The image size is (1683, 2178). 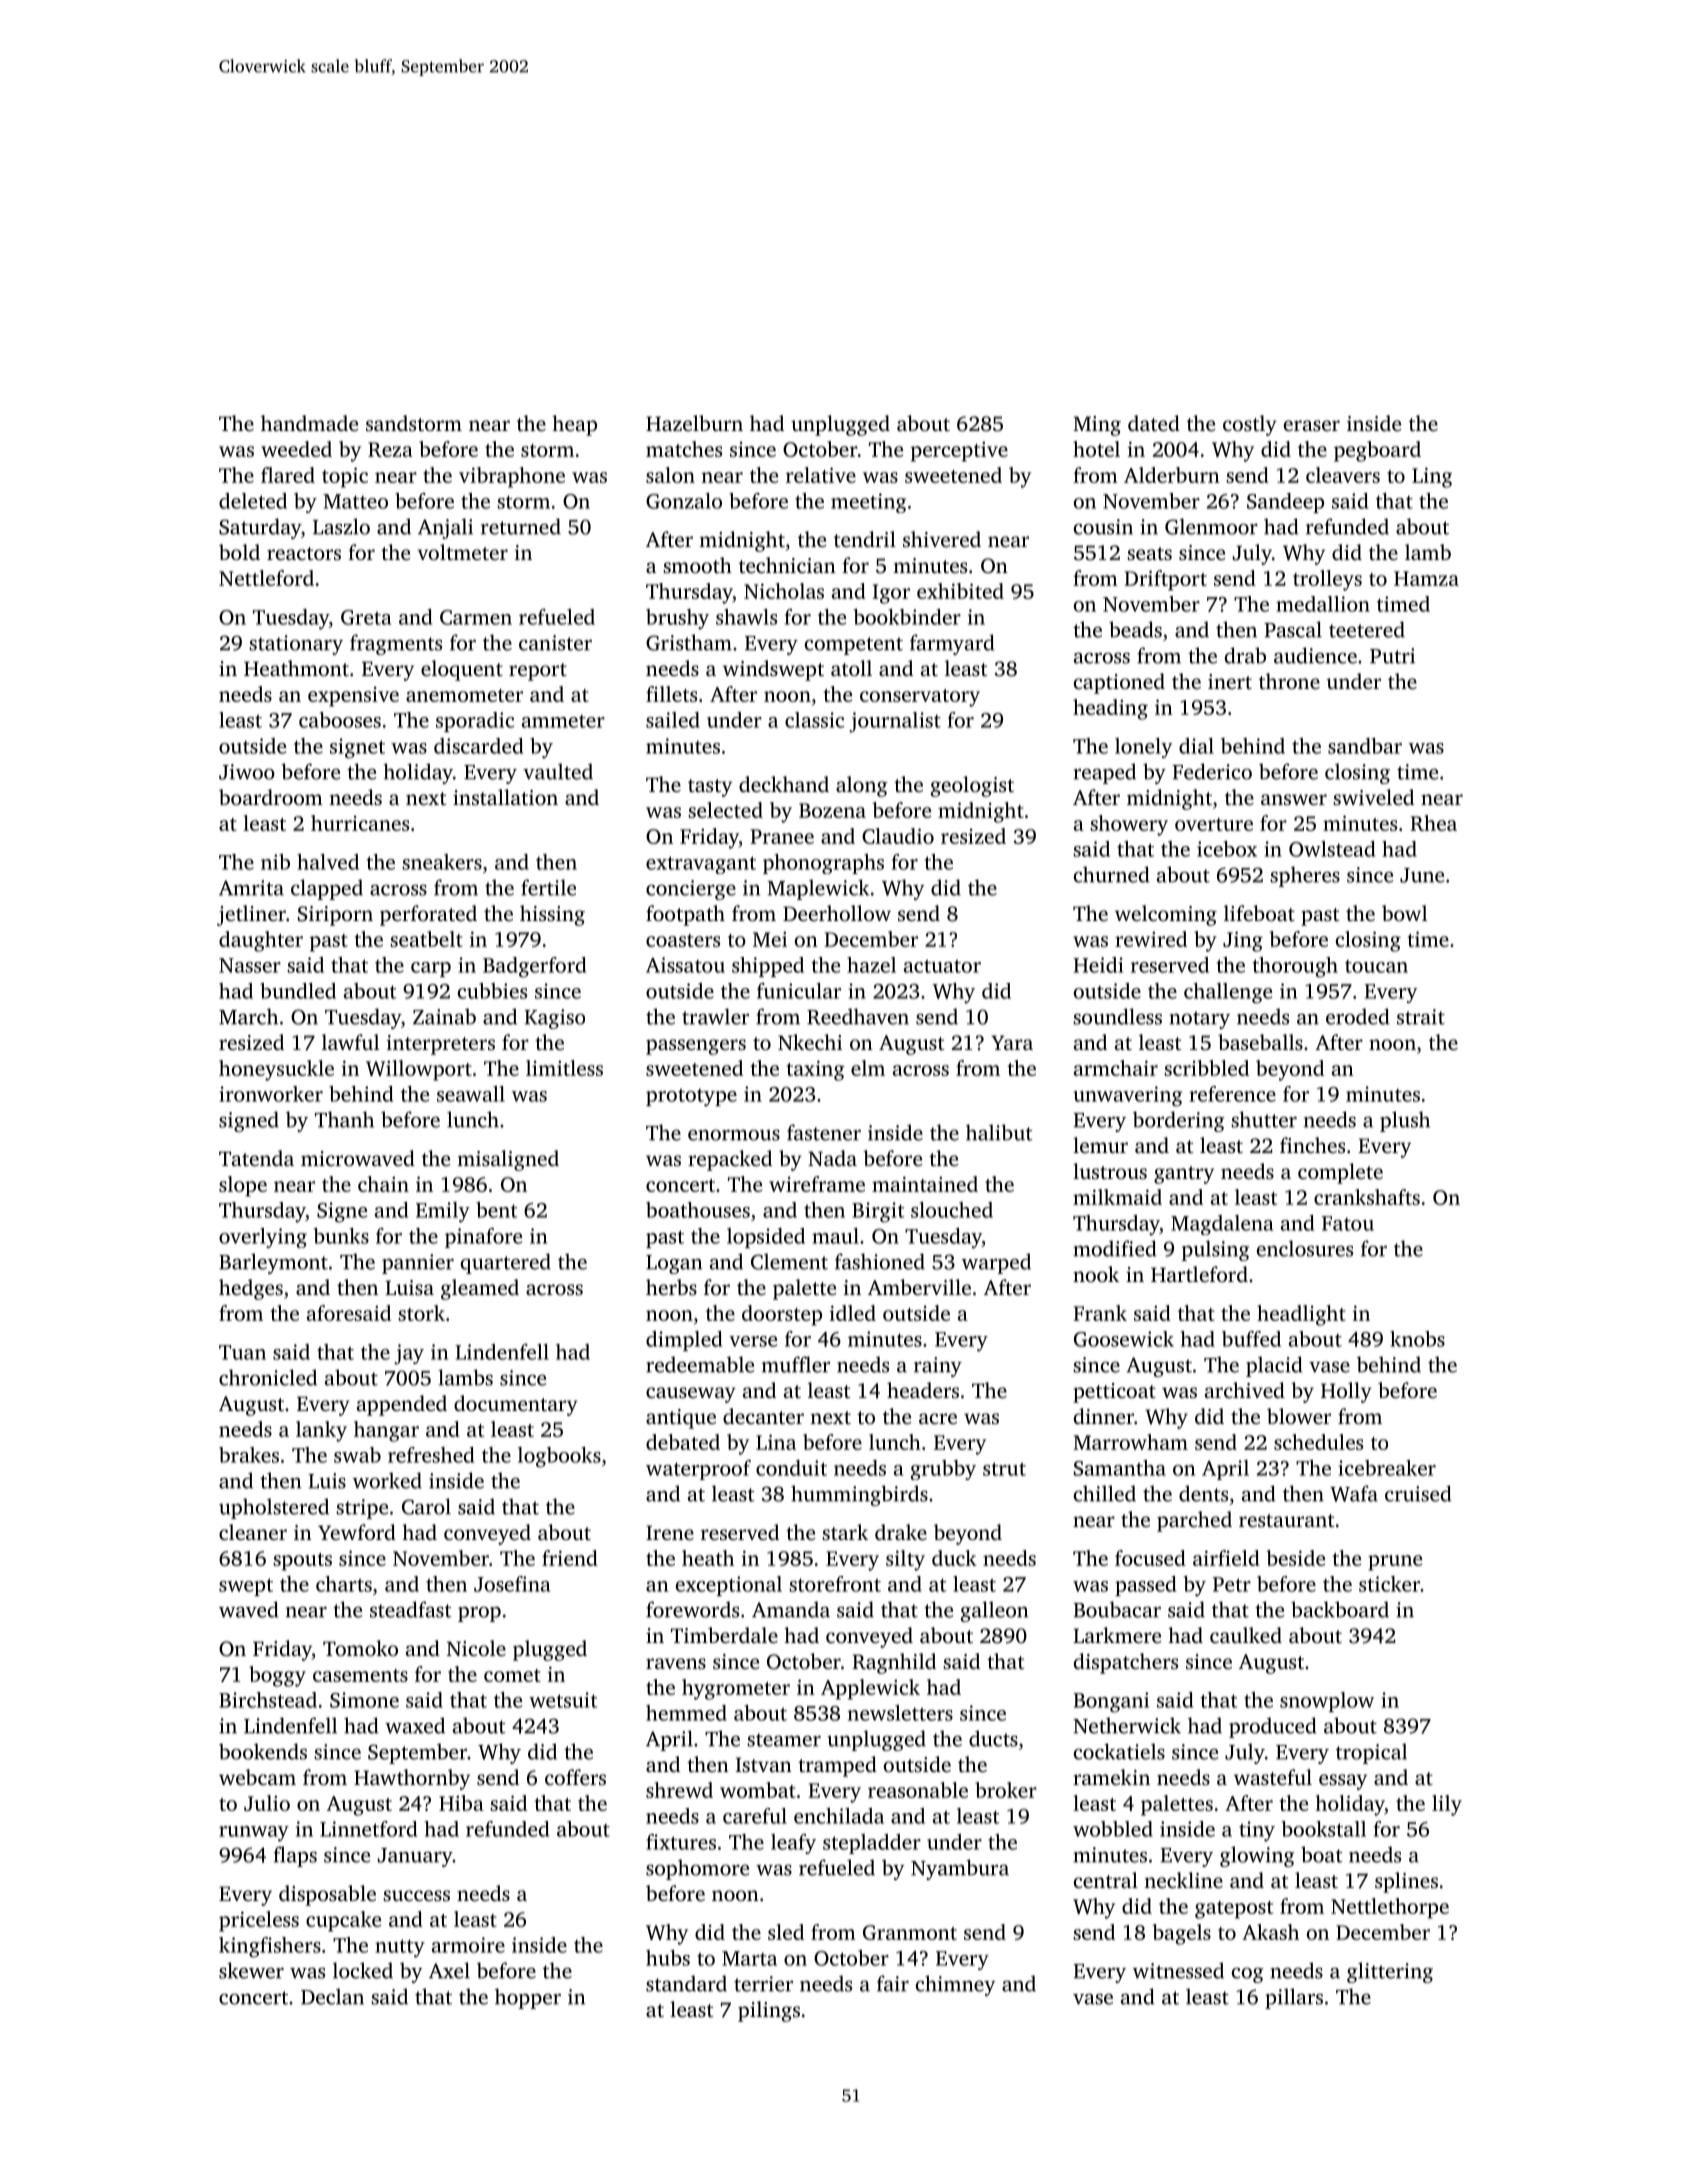 What do you see at coordinates (259, 1921) in the screenshot?
I see `priceless` at bounding box center [259, 1921].
